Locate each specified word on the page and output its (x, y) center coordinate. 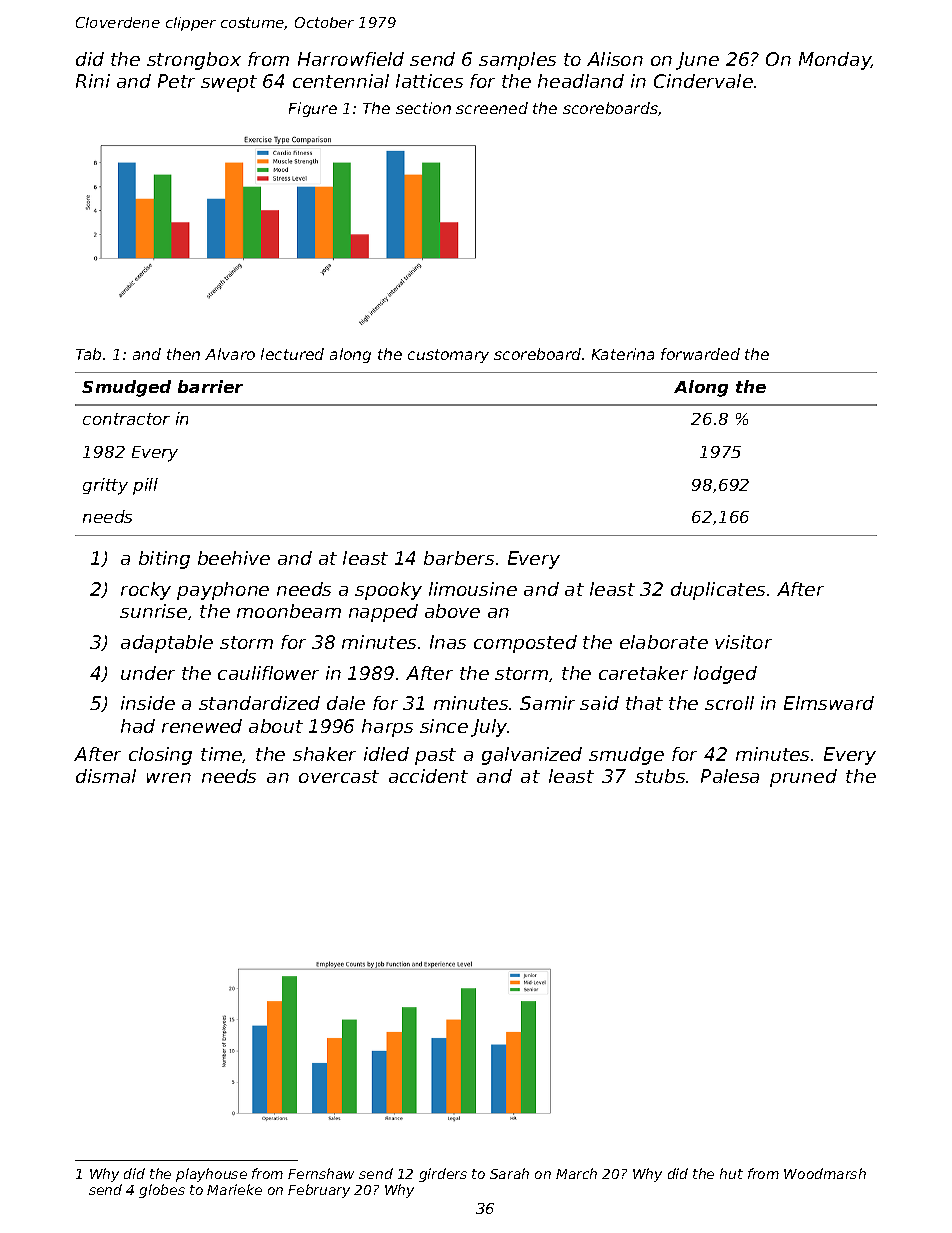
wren (169, 778)
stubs (660, 776)
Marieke (234, 1189)
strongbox (194, 61)
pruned (803, 778)
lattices (429, 81)
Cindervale (703, 81)
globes (162, 1191)
